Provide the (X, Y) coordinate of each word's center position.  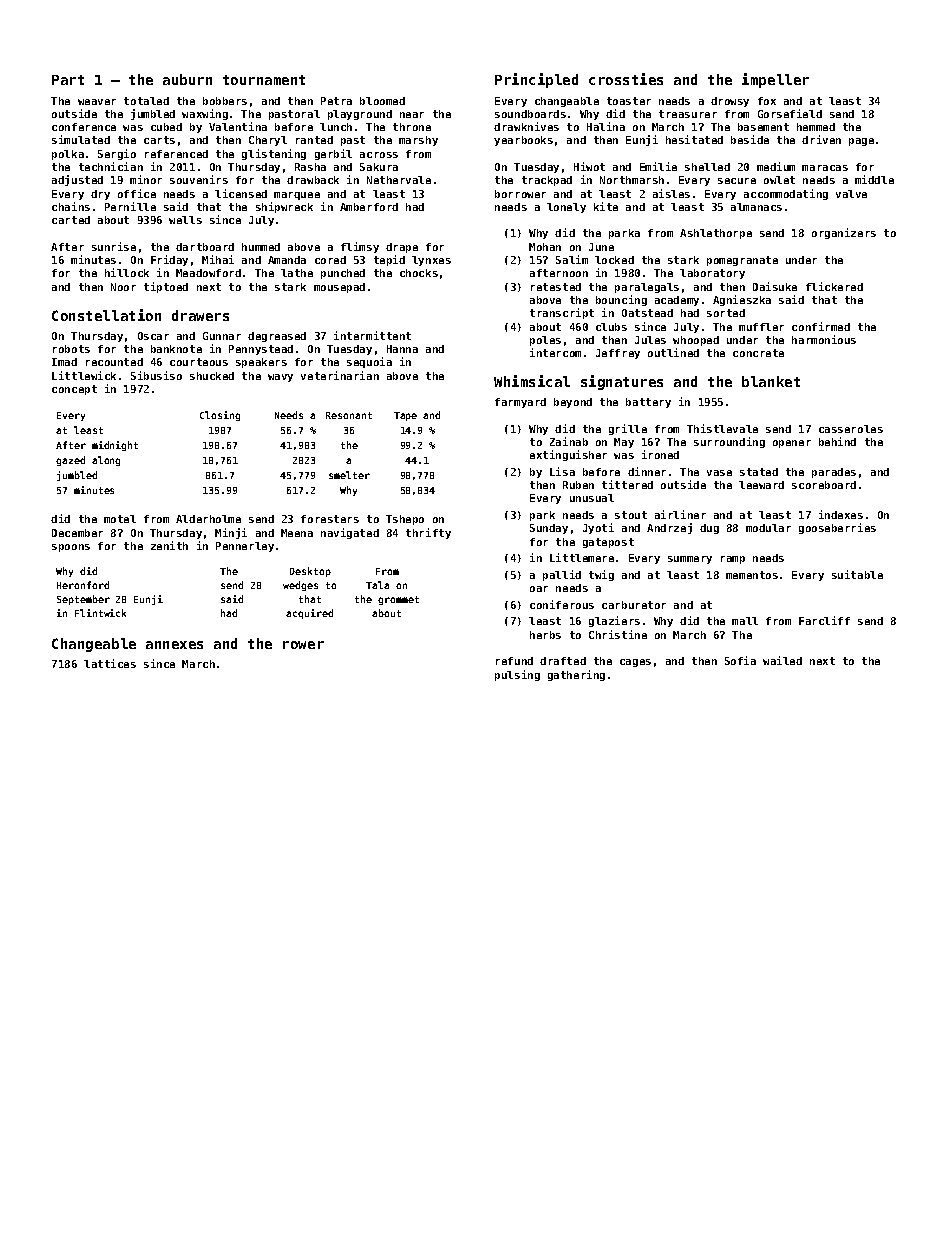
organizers (844, 233)
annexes (174, 645)
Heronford (83, 585)
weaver (97, 102)
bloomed (382, 101)
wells (185, 220)
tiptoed (166, 287)
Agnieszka (742, 300)
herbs (545, 635)
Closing (220, 416)
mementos (752, 575)
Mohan (545, 247)
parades (834, 473)
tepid (389, 260)
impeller (775, 80)
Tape (405, 416)
